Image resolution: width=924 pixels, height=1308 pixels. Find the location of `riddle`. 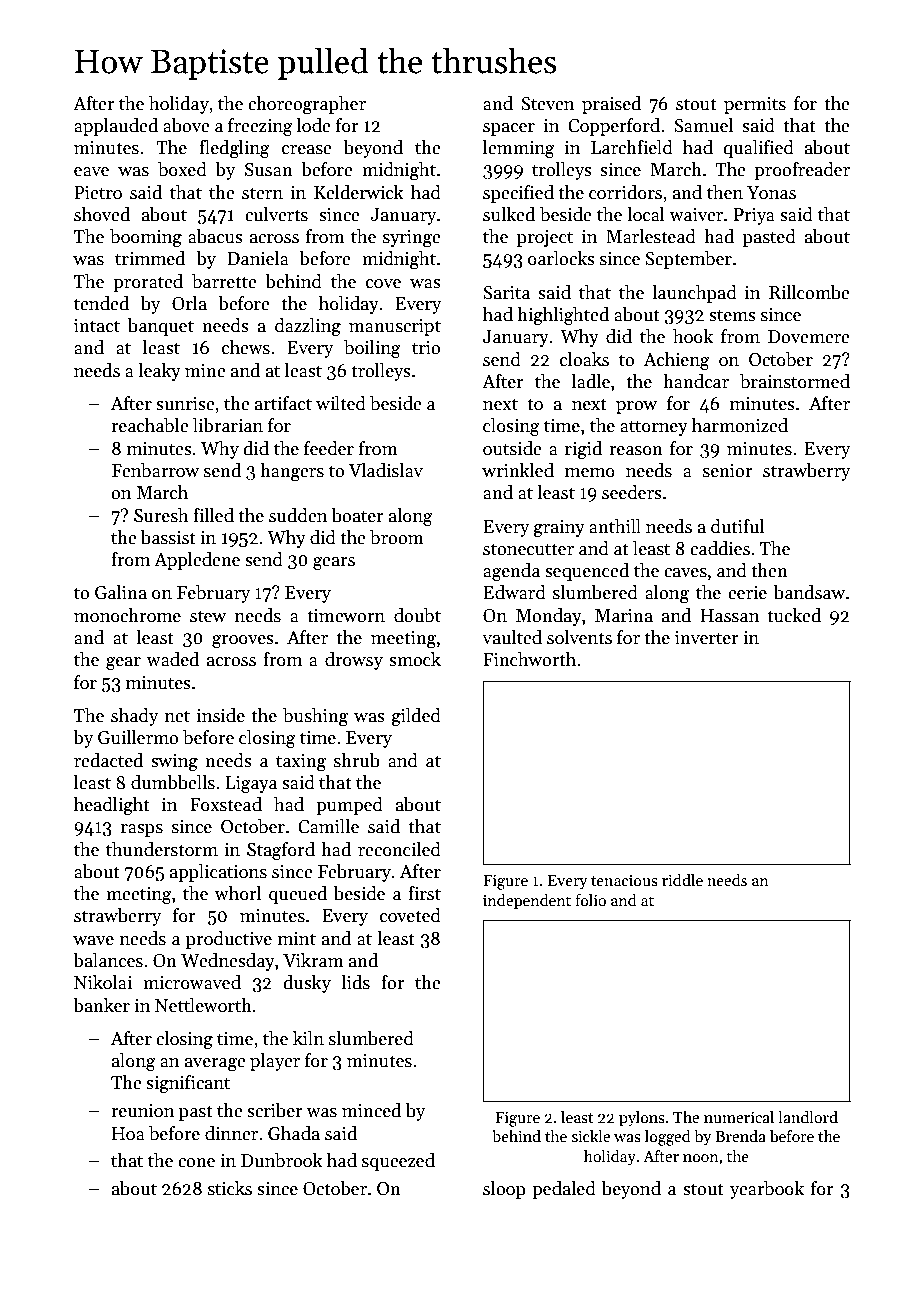

riddle is located at coordinates (682, 880).
